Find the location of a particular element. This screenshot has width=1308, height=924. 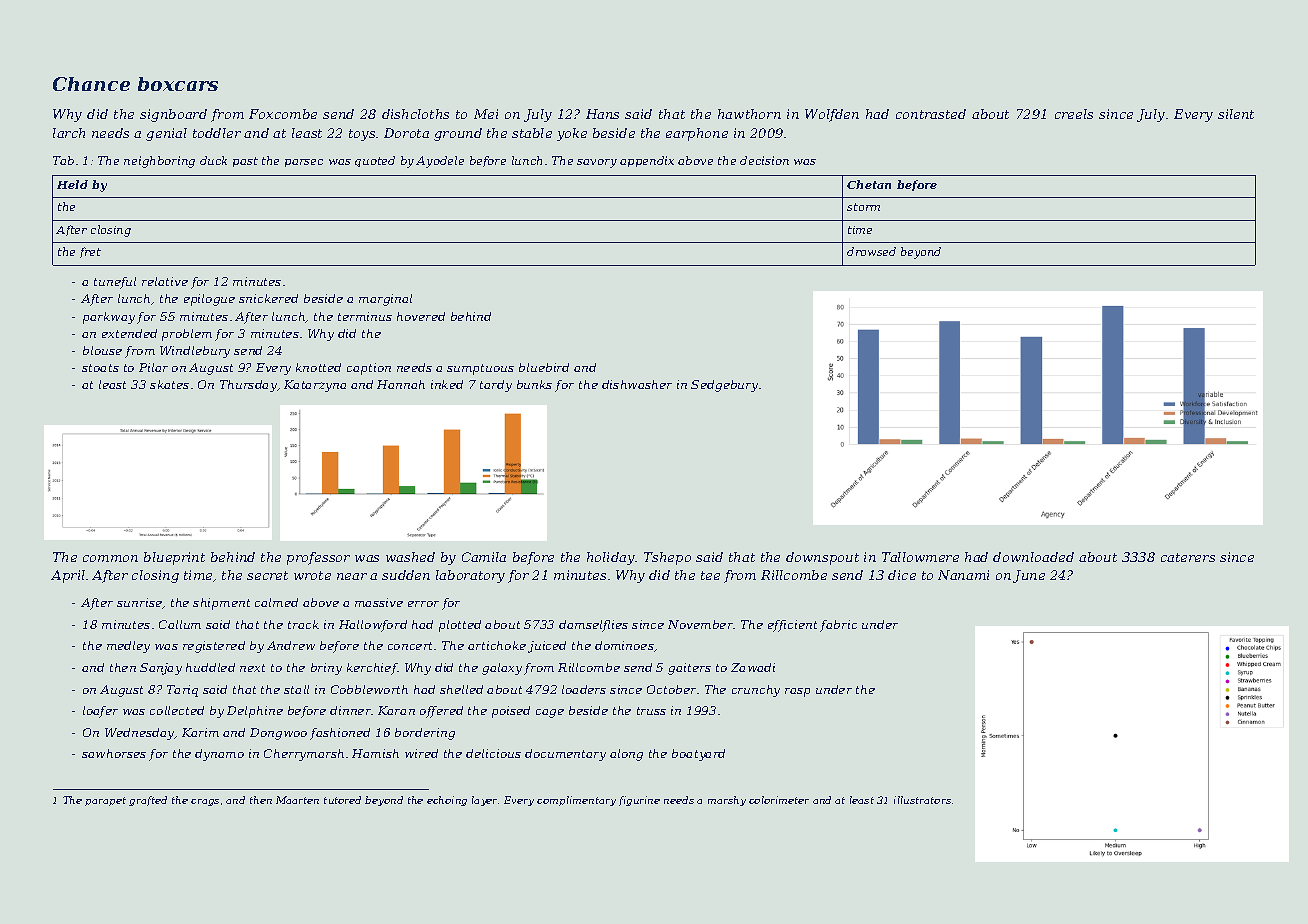

drowsed is located at coordinates (871, 251).
